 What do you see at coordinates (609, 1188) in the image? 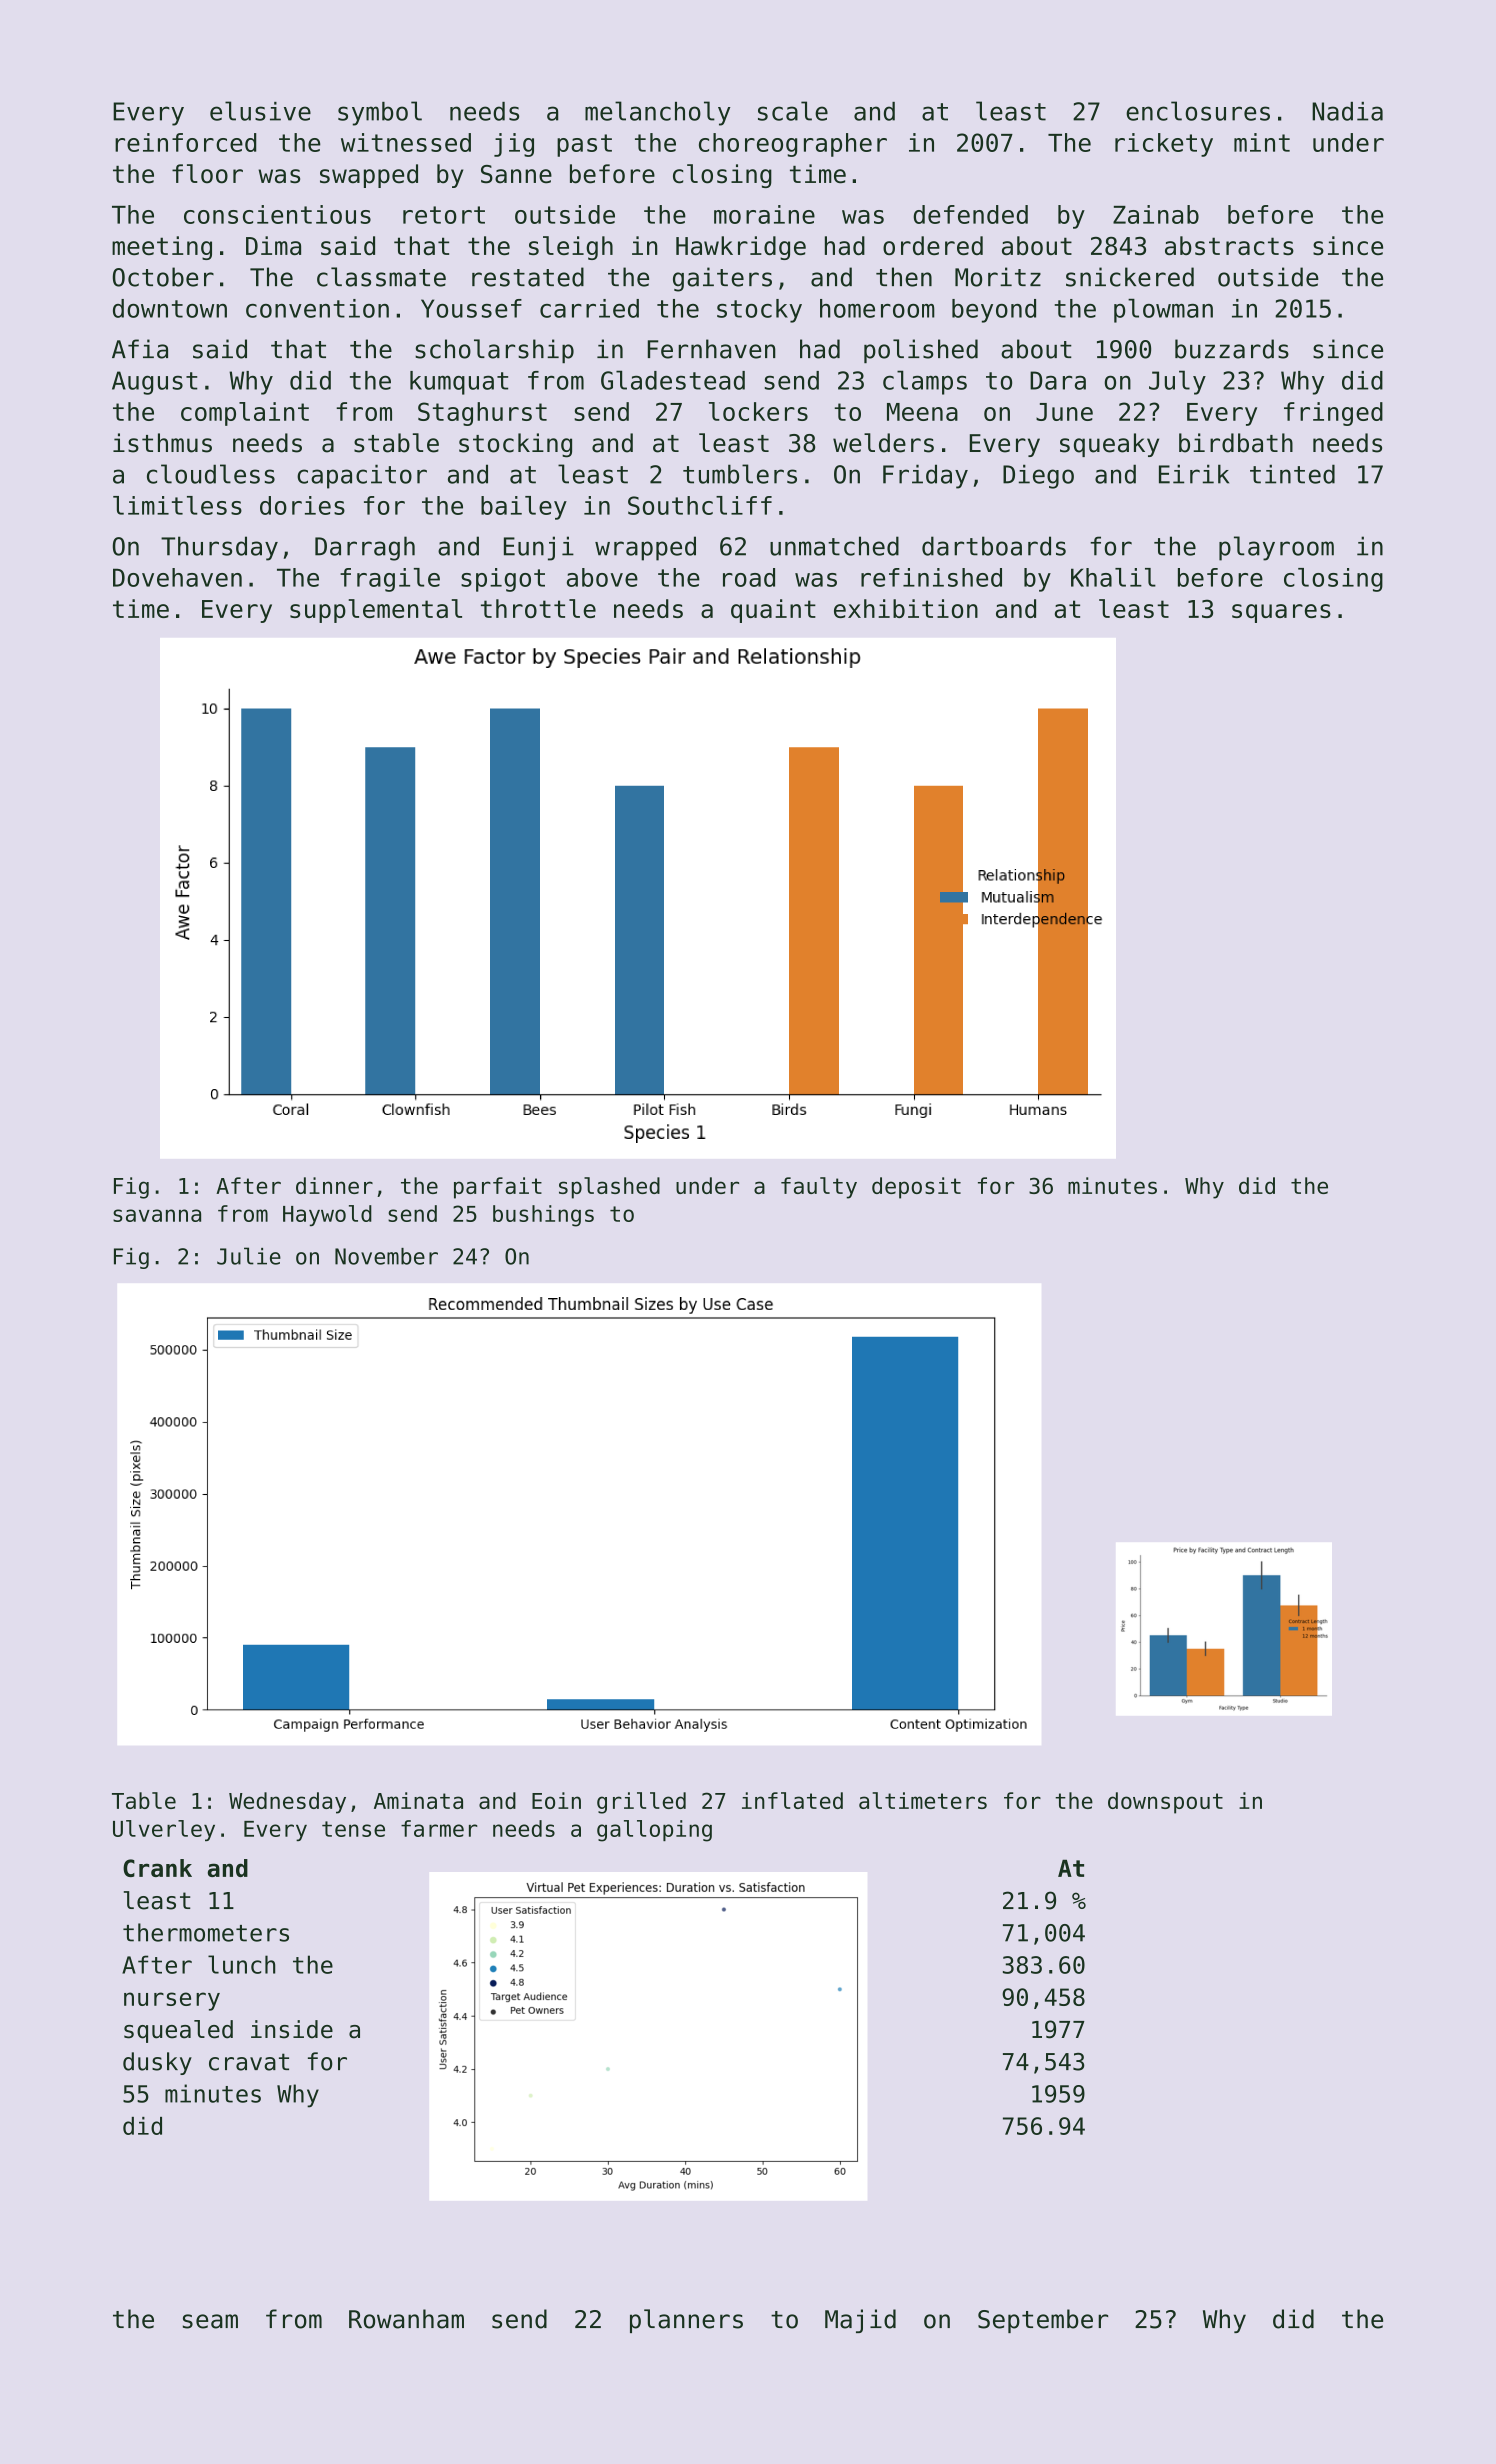
I see `splashed` at bounding box center [609, 1188].
